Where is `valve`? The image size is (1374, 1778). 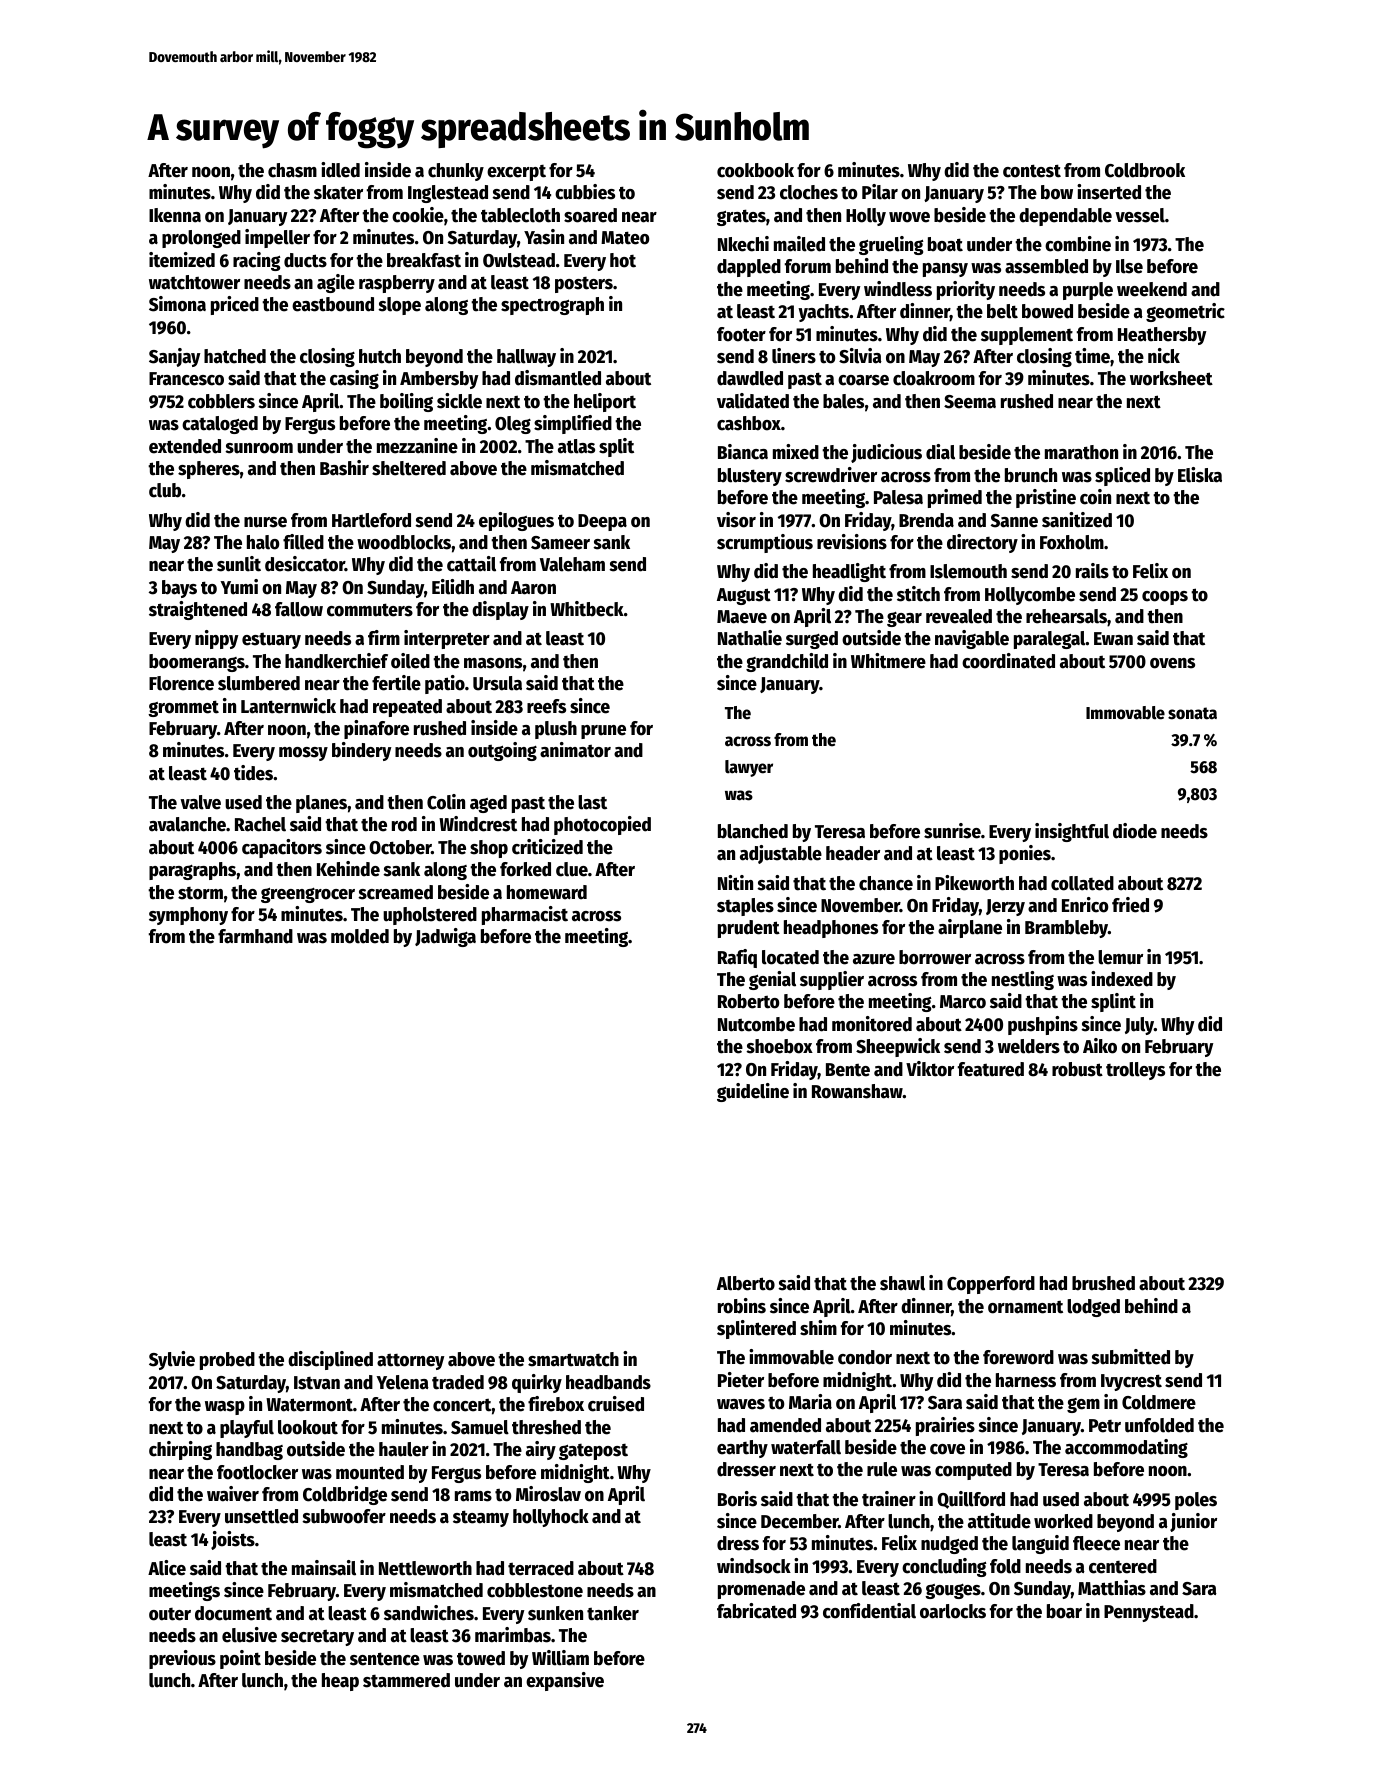 valve is located at coordinates (200, 802).
